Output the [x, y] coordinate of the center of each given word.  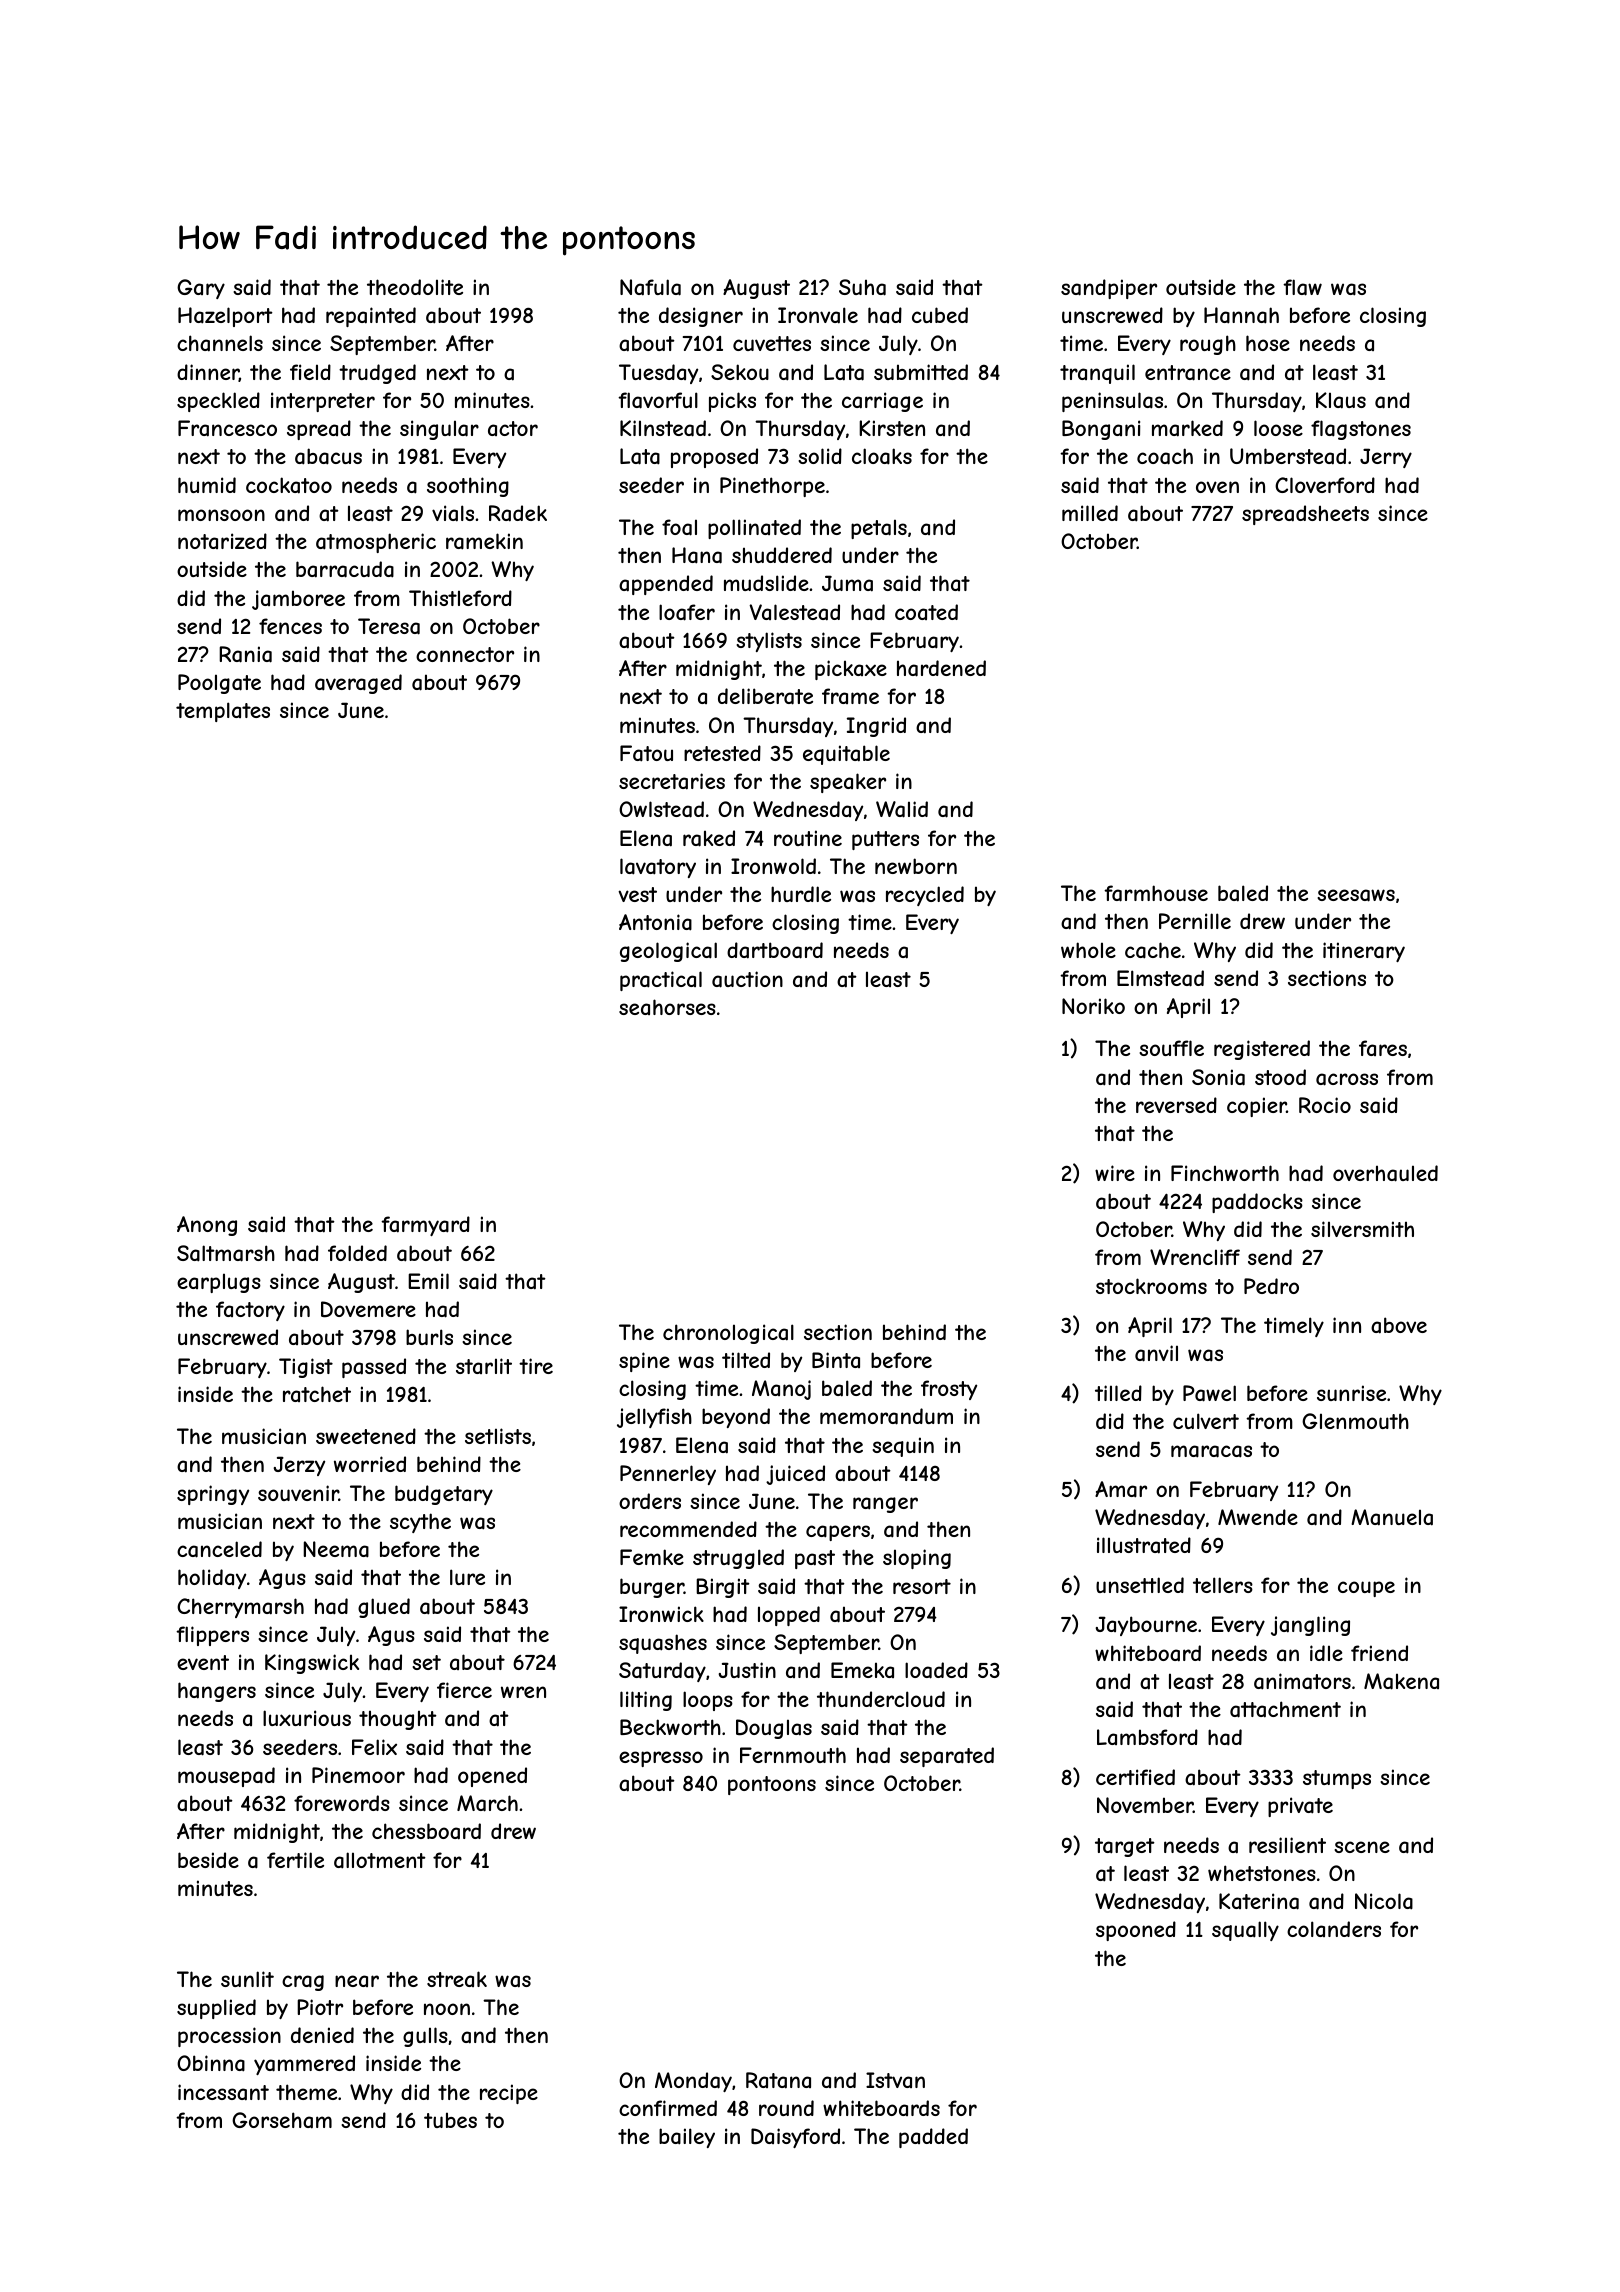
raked [709, 838]
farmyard [425, 1226]
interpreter [323, 402]
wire [1115, 1173]
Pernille [1195, 921]
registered [1262, 1050]
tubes [450, 2120]
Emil [428, 1281]
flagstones [1361, 430]
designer [701, 317]
